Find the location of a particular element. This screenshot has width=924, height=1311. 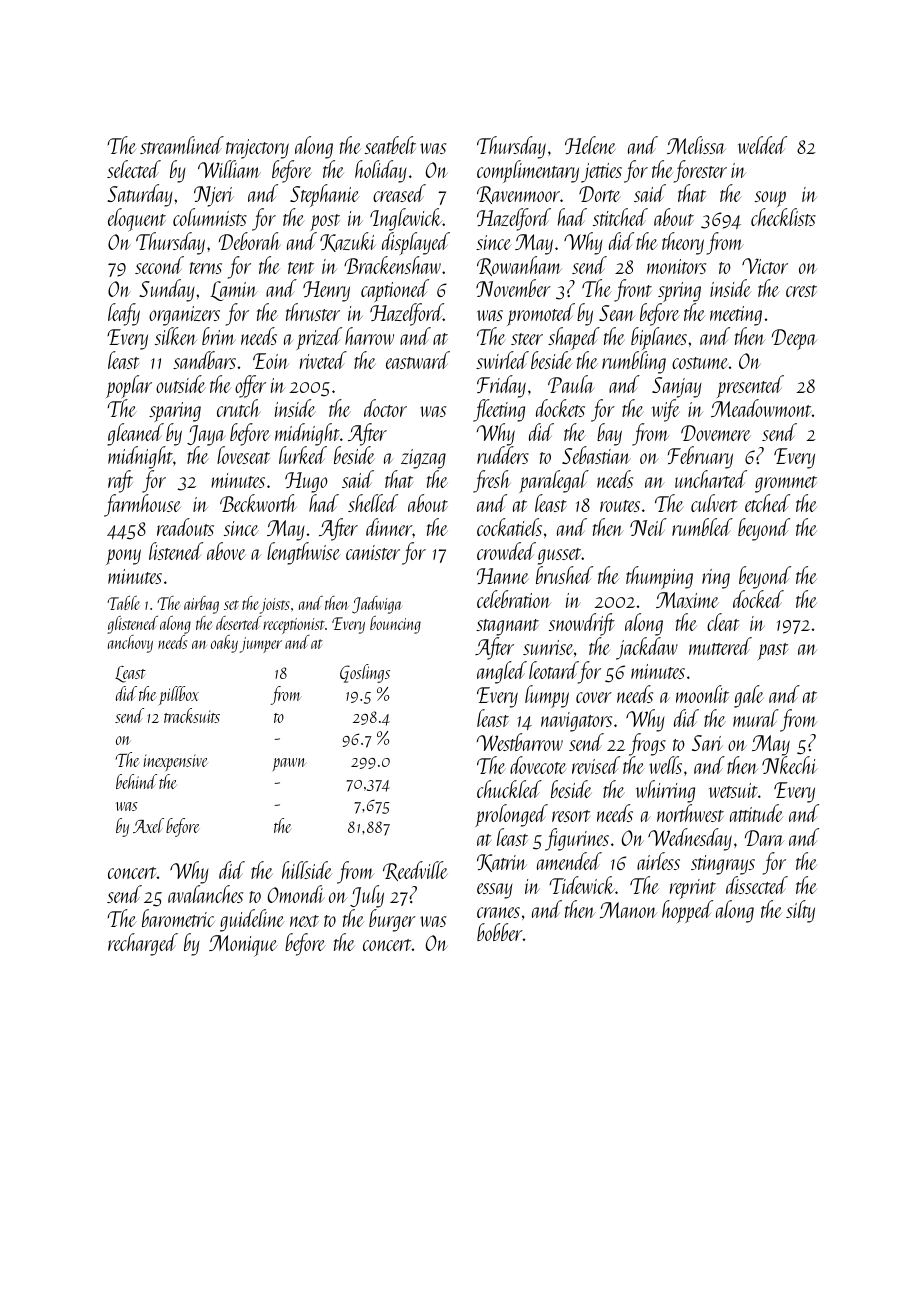

pawn is located at coordinates (290, 764).
